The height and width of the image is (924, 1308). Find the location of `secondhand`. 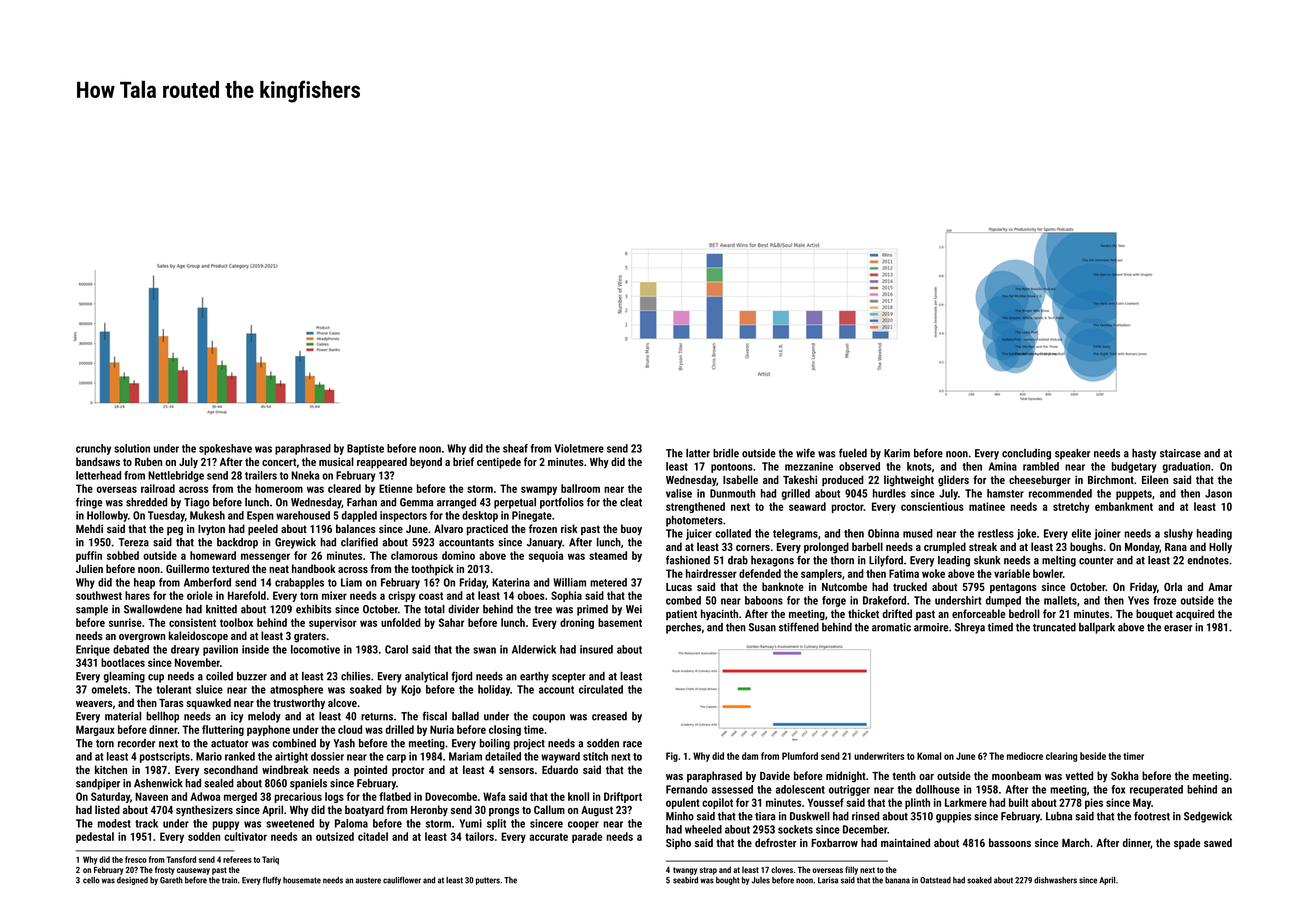

secondhand is located at coordinates (231, 769).
